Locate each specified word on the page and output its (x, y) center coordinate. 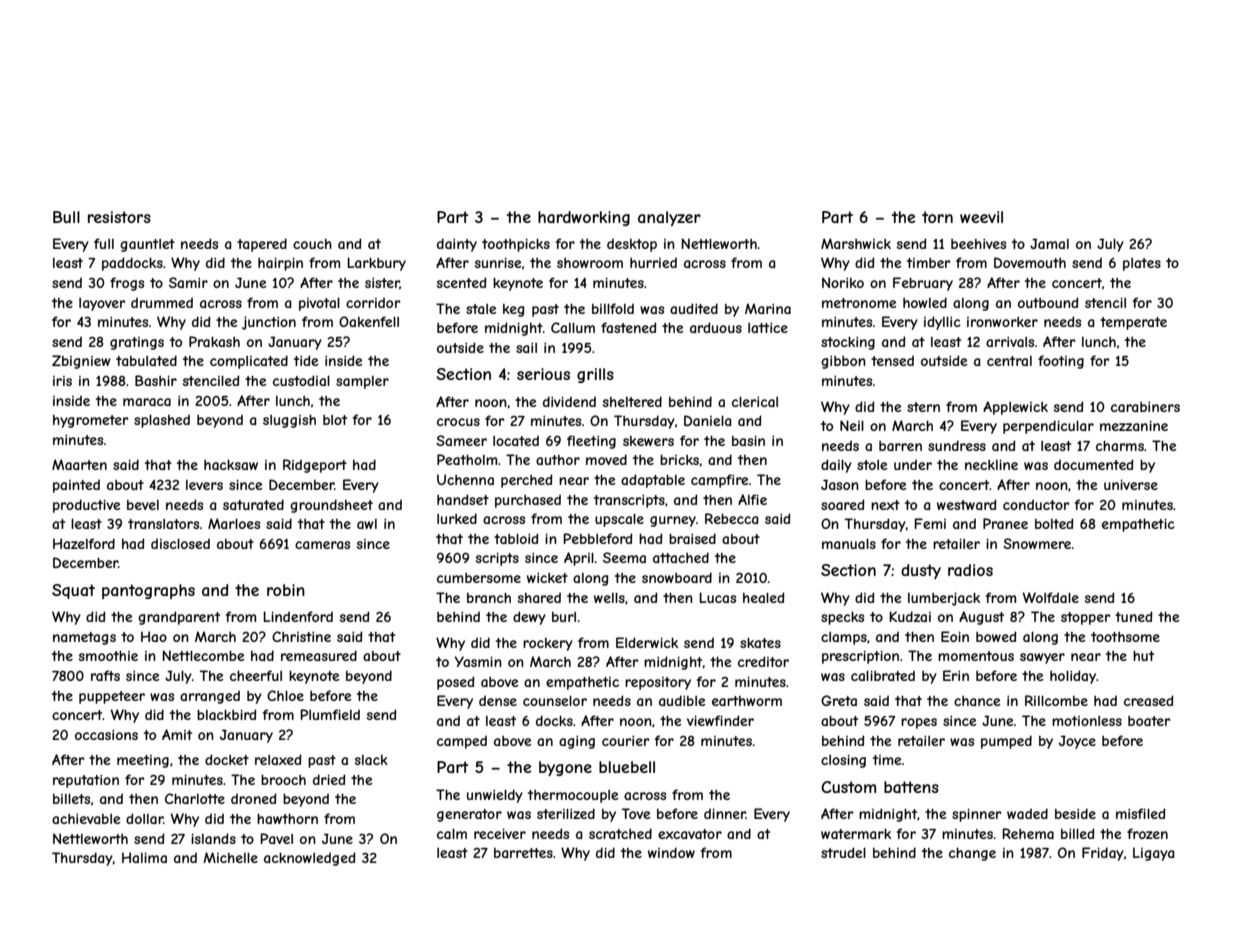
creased (1148, 700)
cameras (322, 545)
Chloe (285, 695)
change (972, 854)
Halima (144, 857)
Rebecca (731, 518)
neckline (991, 465)
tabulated (146, 360)
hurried (653, 262)
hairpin (280, 264)
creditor (763, 661)
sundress (957, 445)
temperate (1133, 323)
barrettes (523, 853)
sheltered (632, 401)
